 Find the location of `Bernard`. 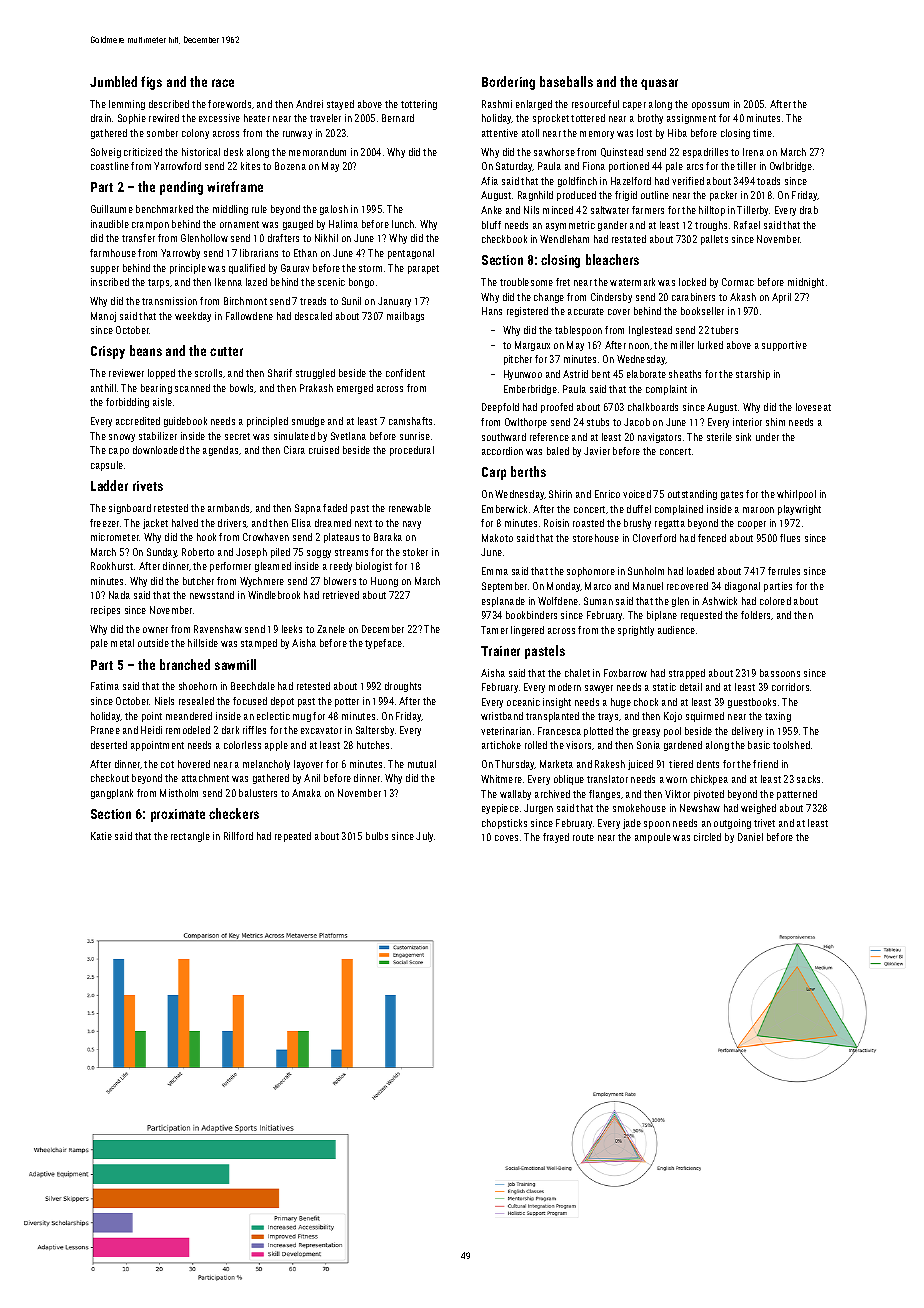

Bernard is located at coordinates (398, 118).
